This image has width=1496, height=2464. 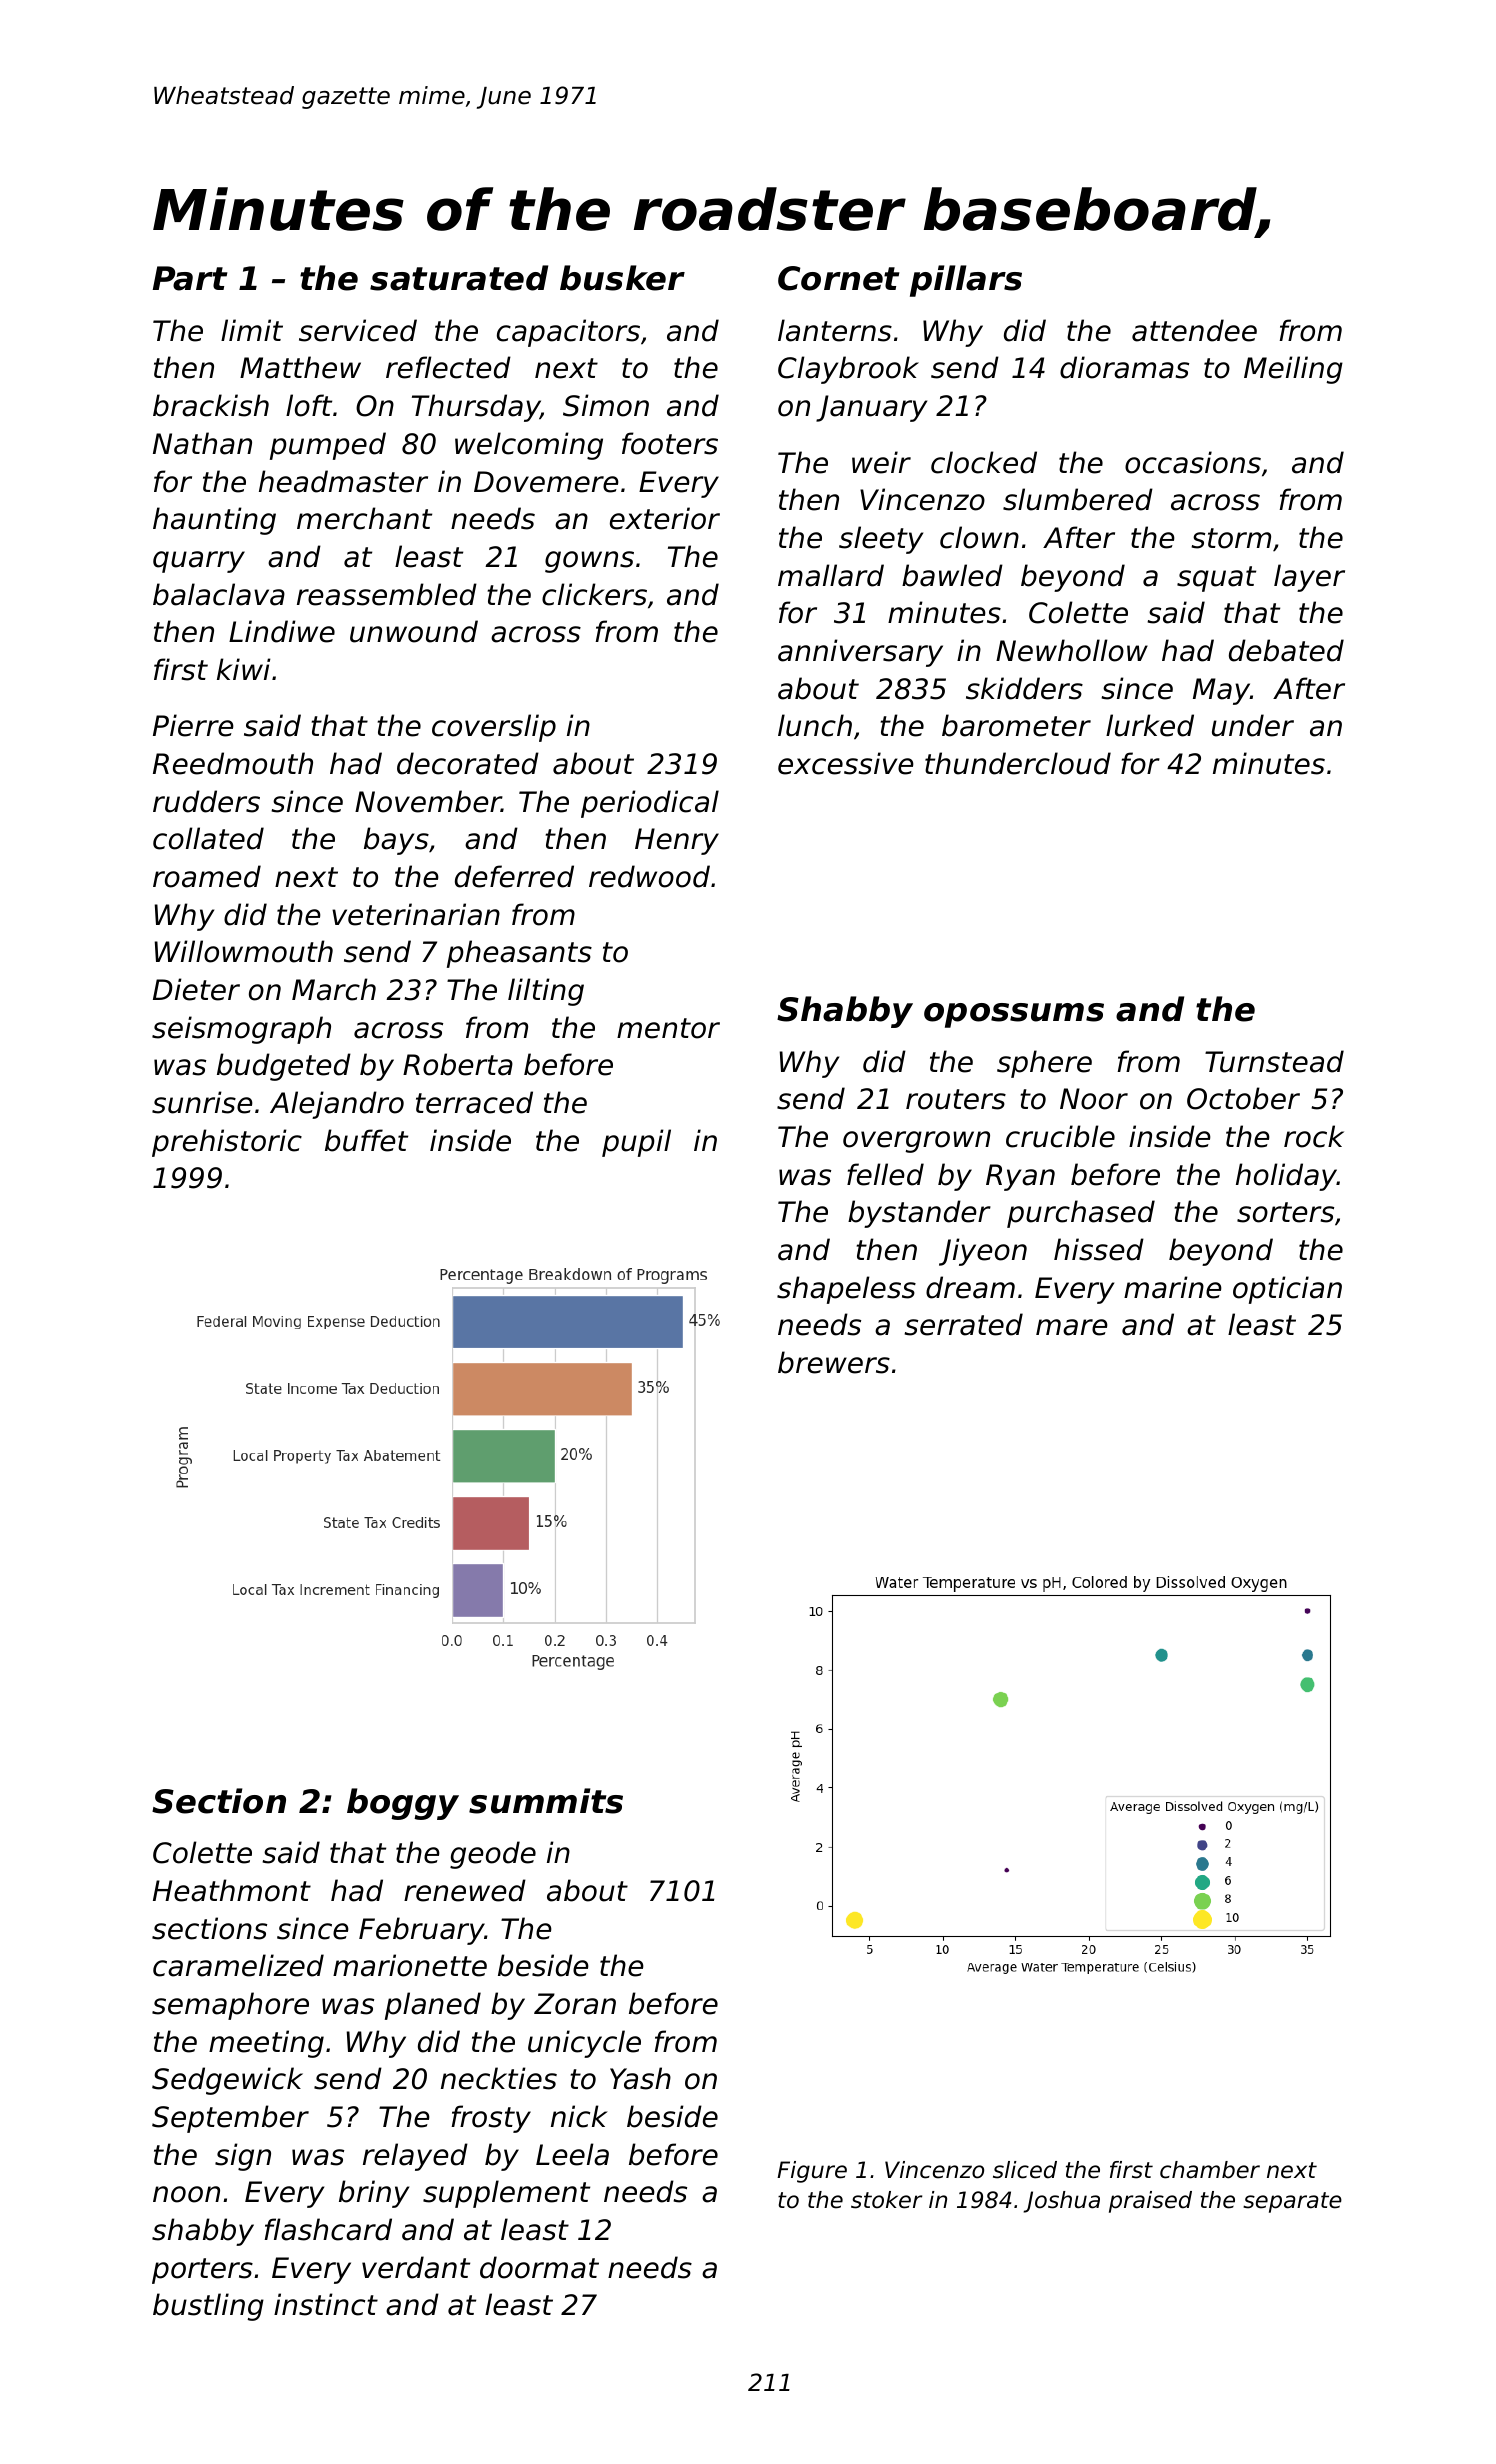 What do you see at coordinates (433, 2006) in the image?
I see `planed` at bounding box center [433, 2006].
